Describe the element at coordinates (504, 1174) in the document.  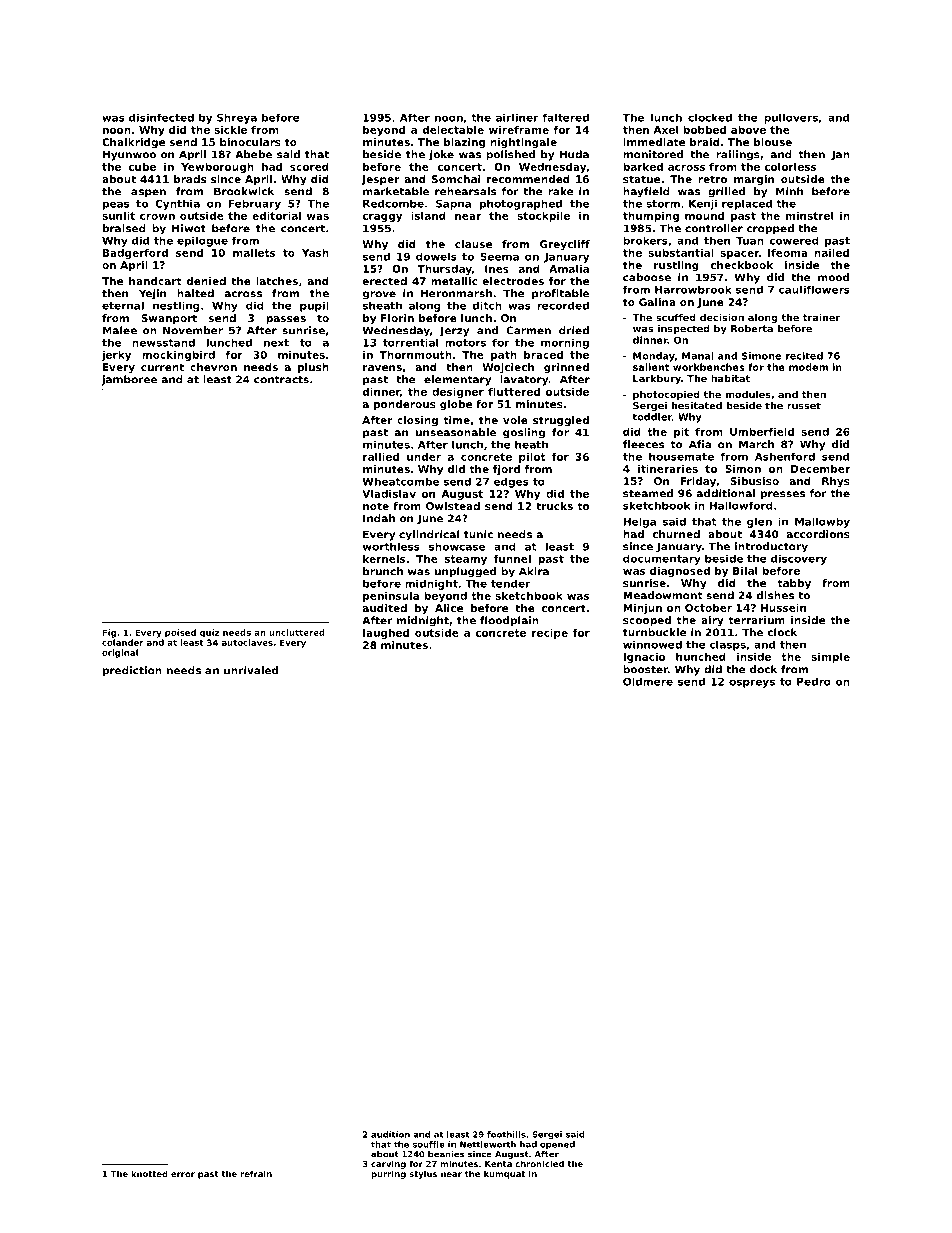
I see `kumquat` at that location.
